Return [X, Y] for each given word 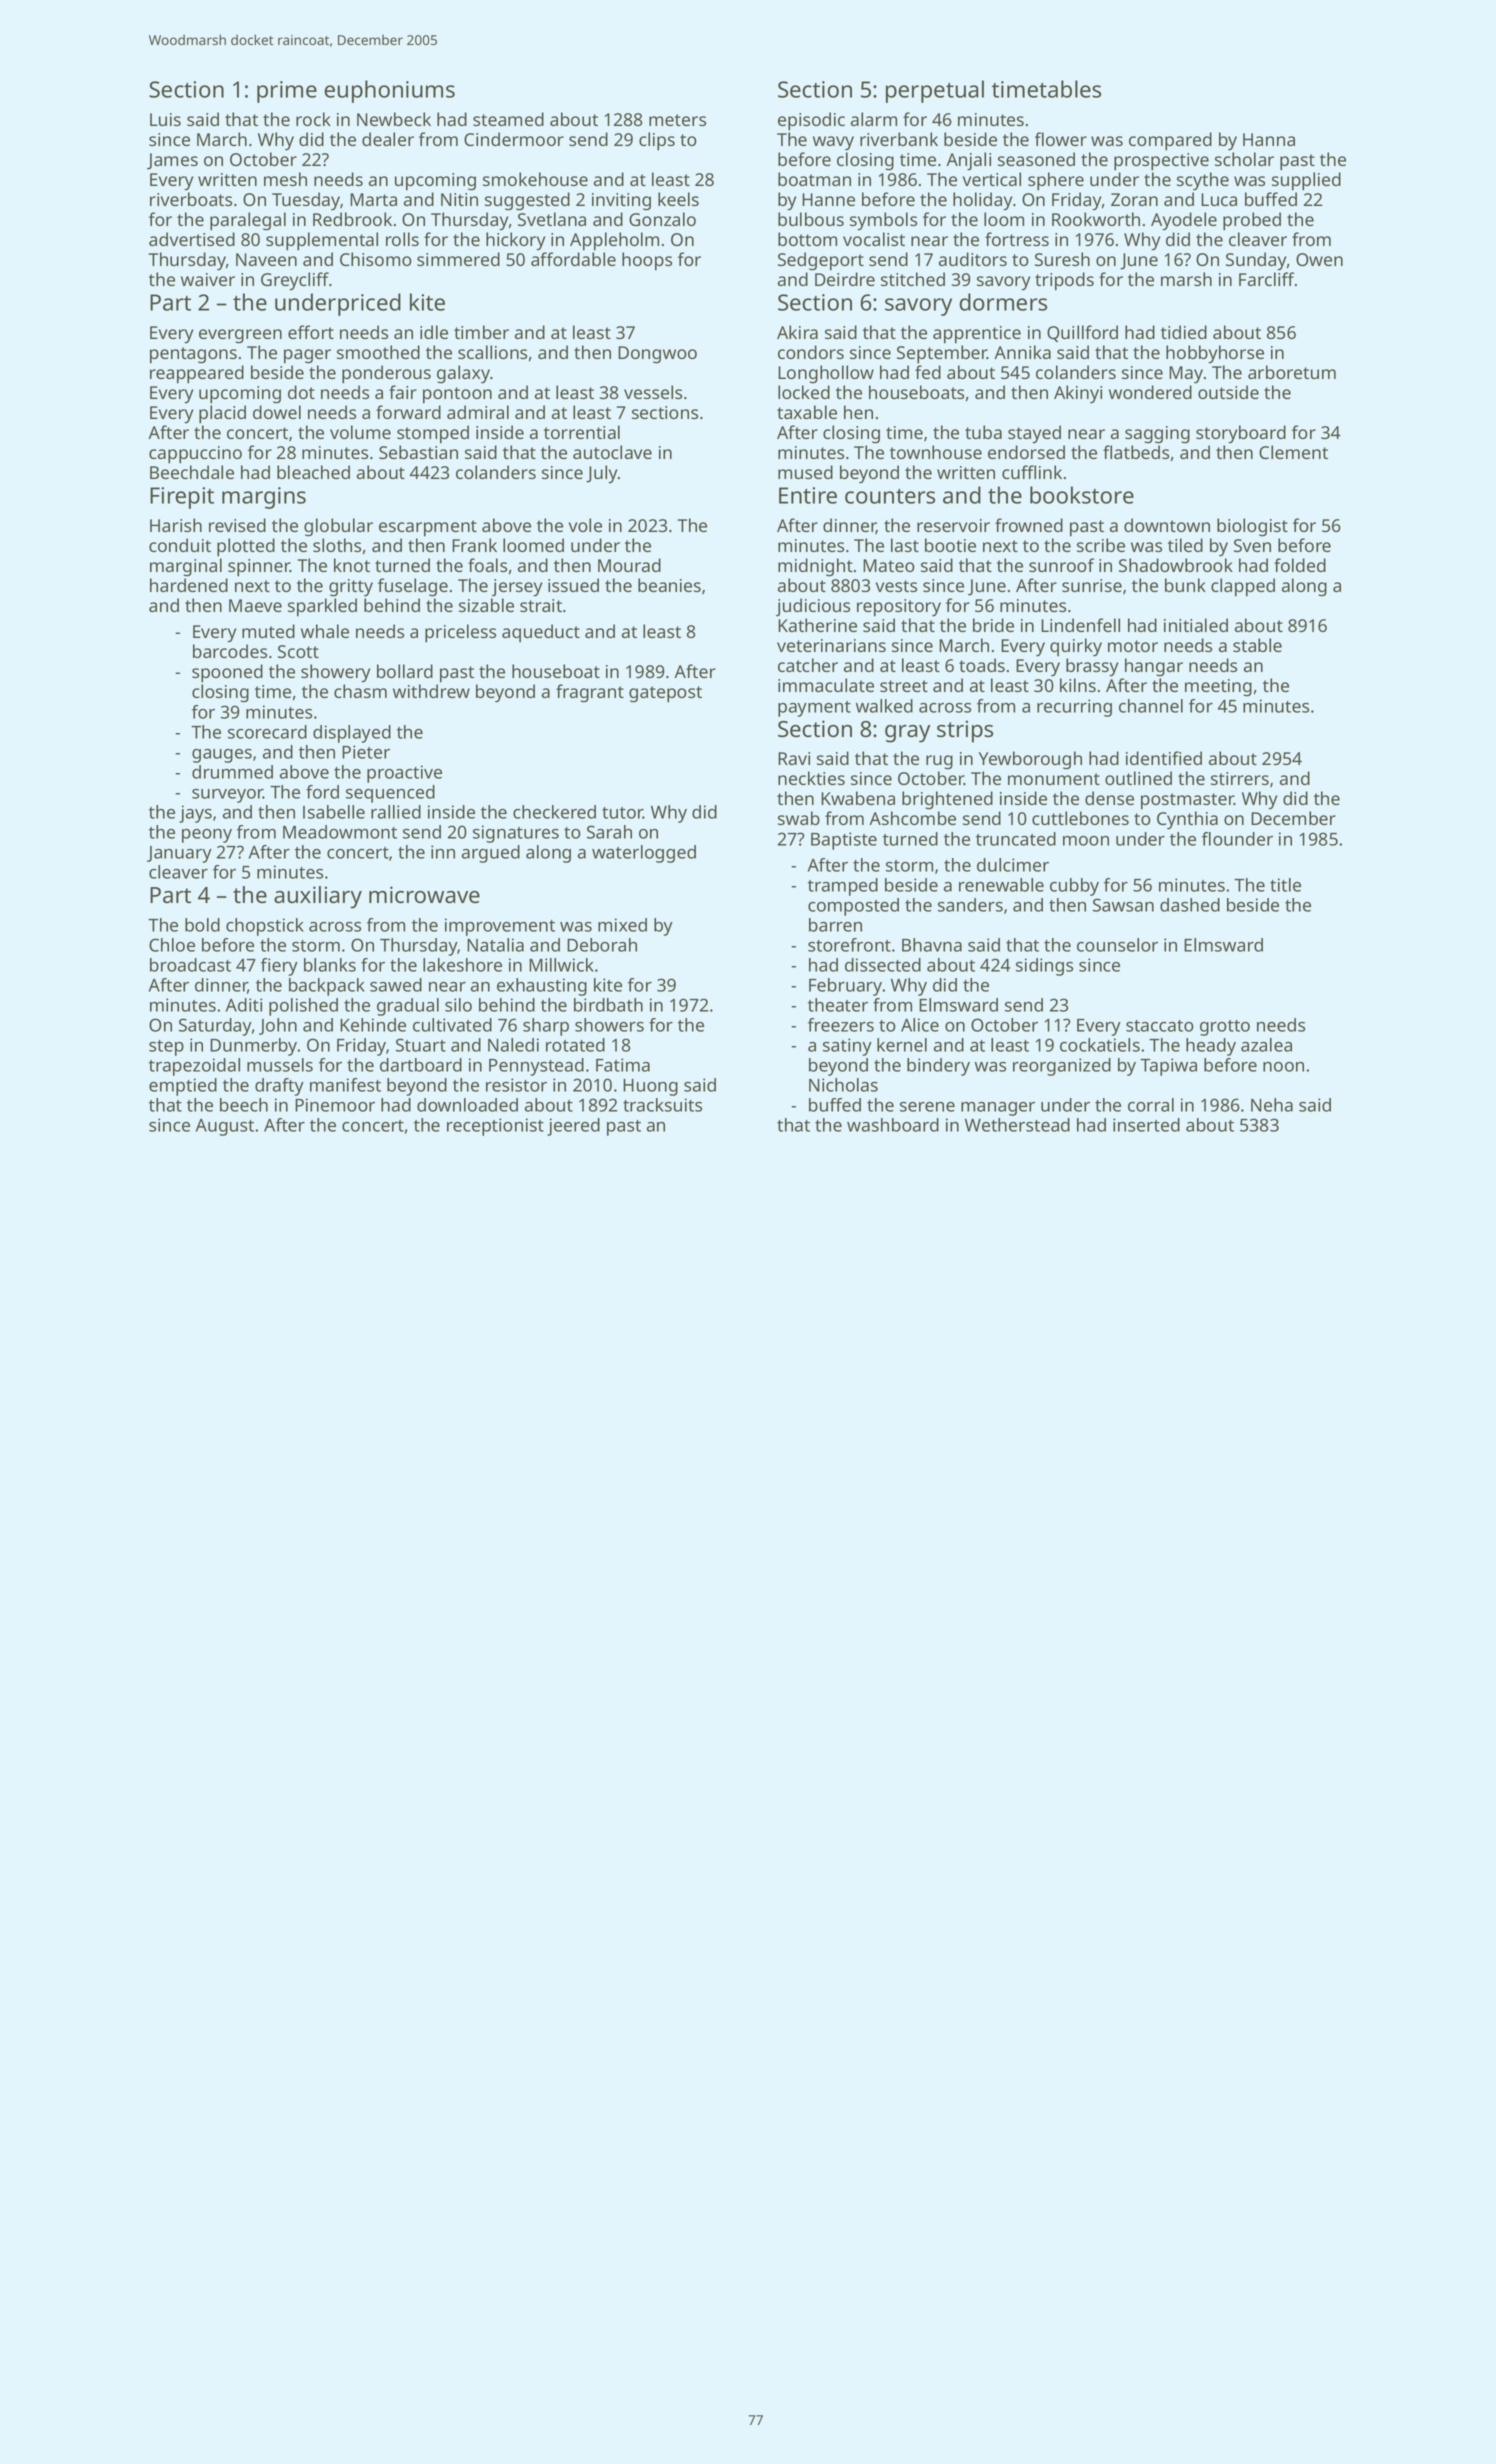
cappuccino [195, 455]
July [601, 474]
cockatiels [1100, 1045]
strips [965, 731]
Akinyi [1078, 394]
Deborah [602, 945]
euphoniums [389, 91]
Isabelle [334, 812]
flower [1061, 139]
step [166, 1048]
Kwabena [858, 798]
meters [677, 120]
